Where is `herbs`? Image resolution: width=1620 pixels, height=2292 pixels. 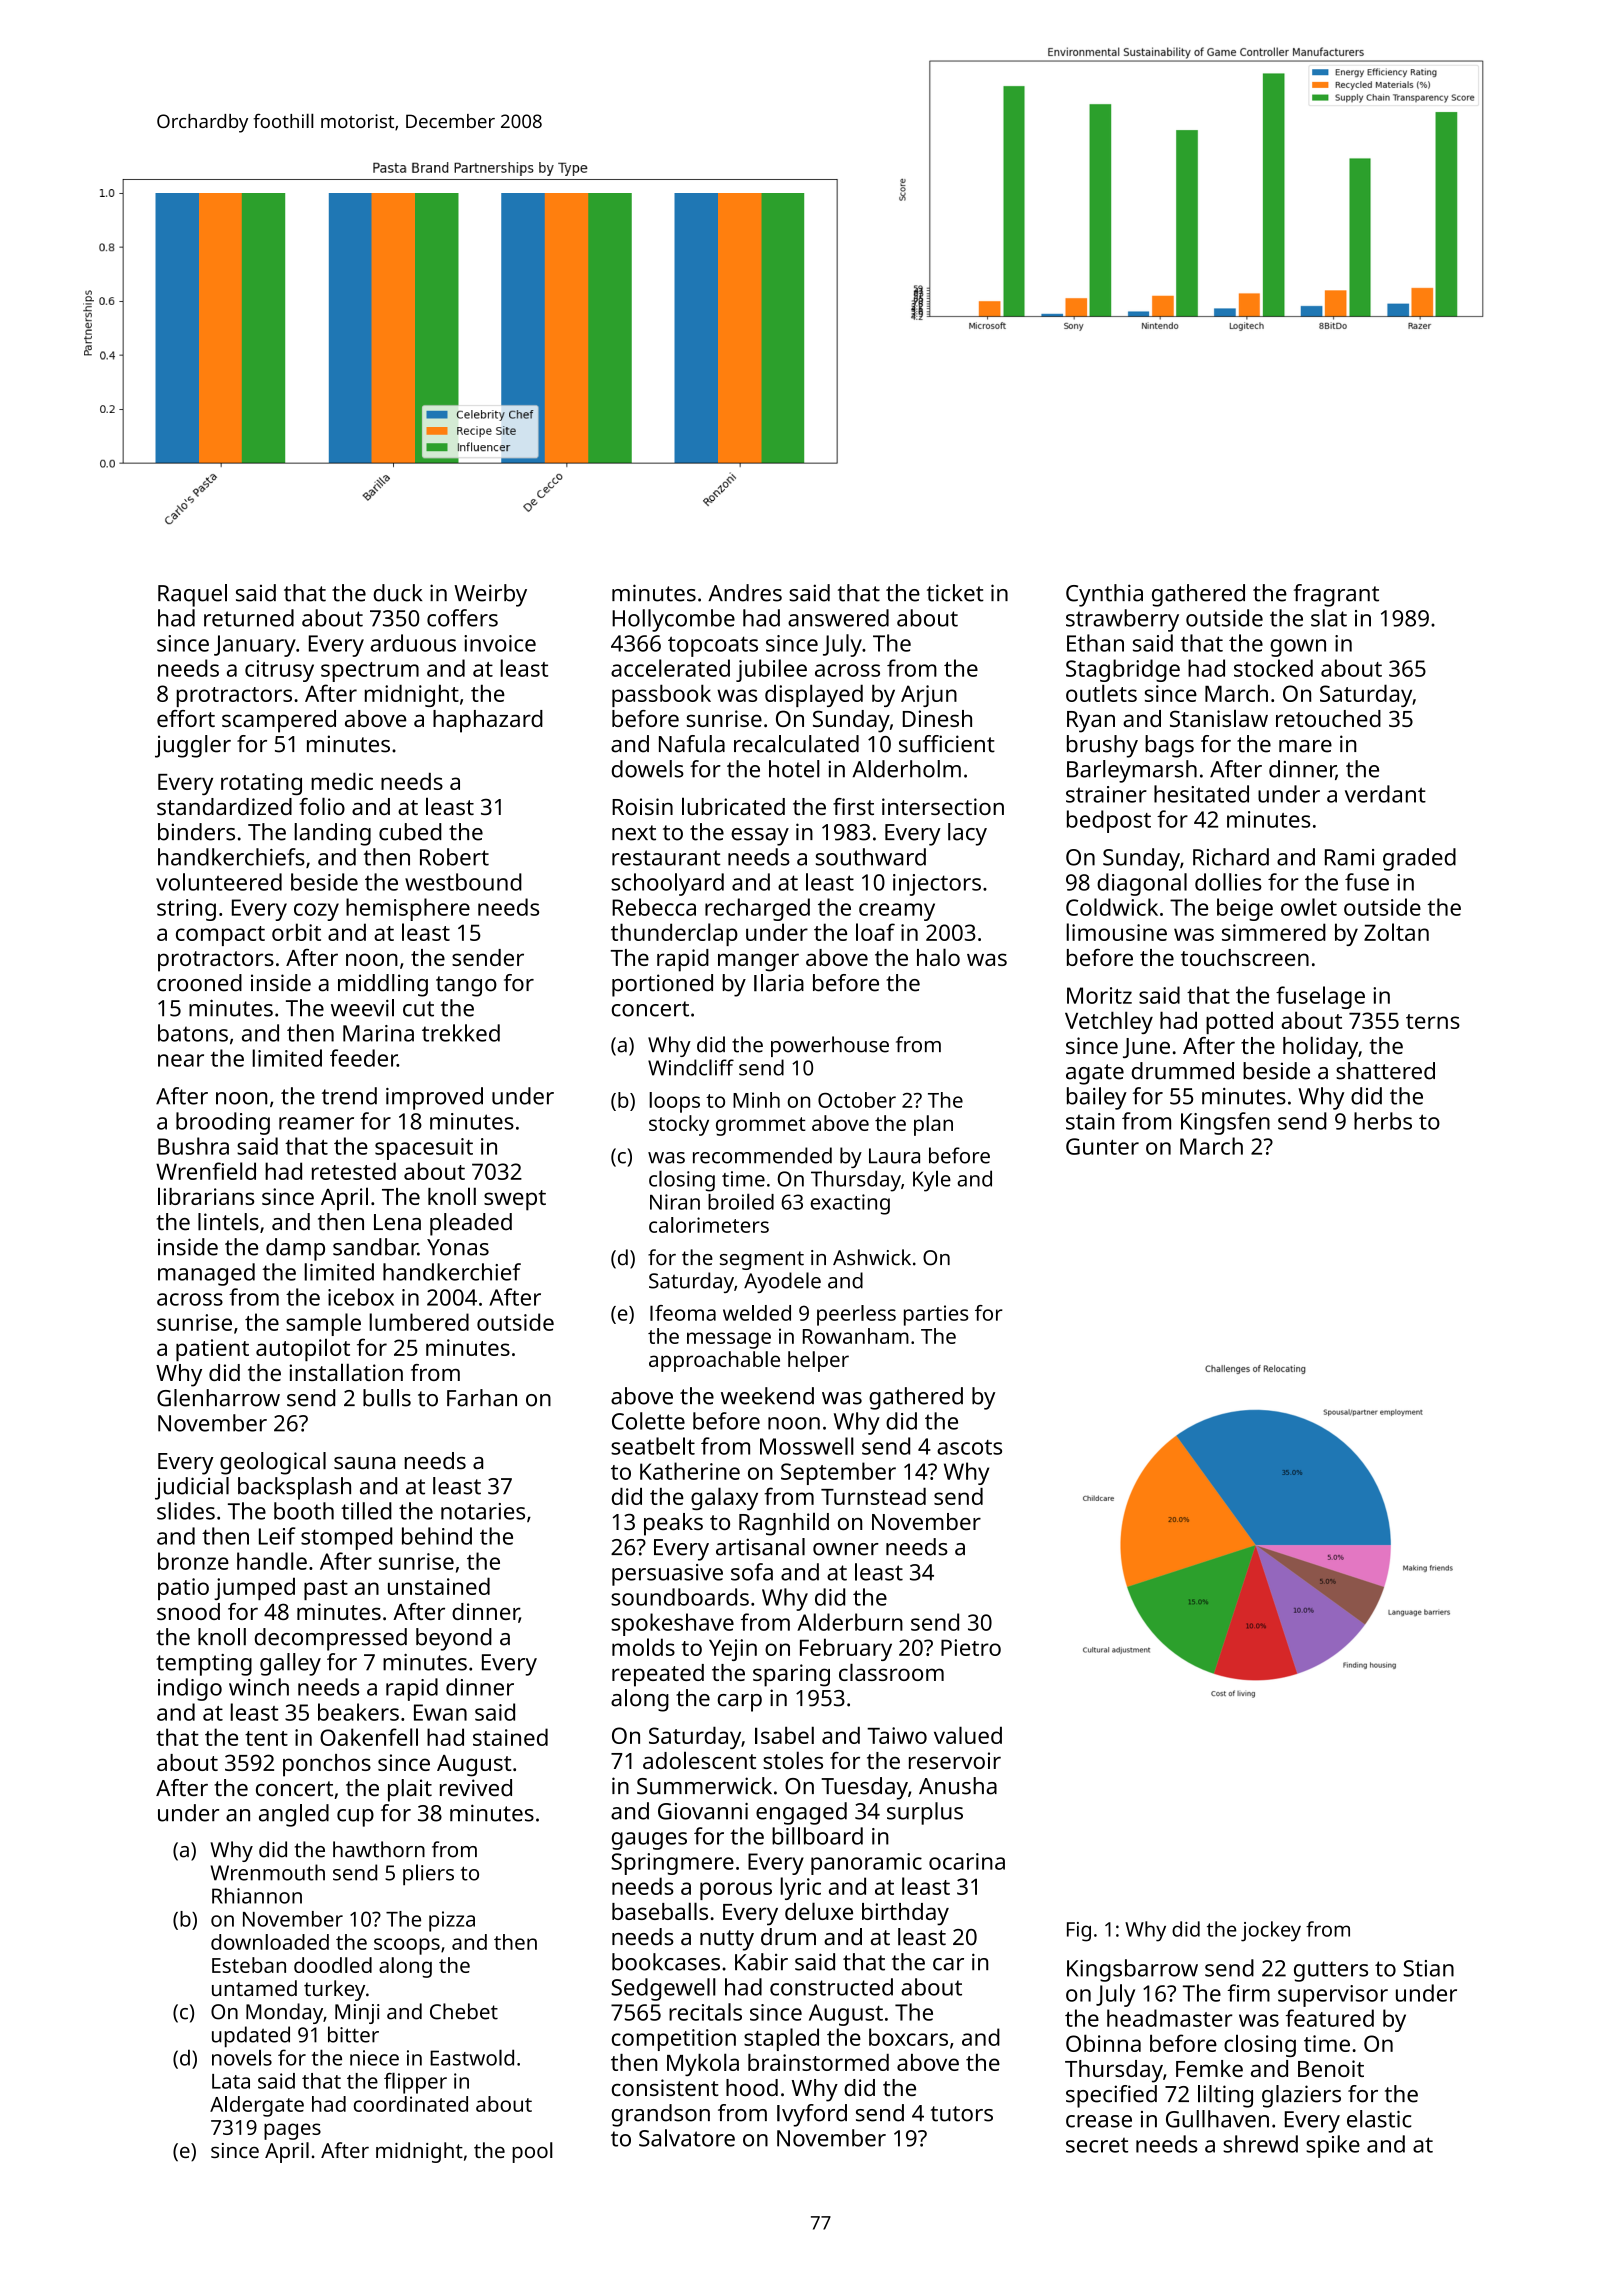 herbs is located at coordinates (1383, 1121).
